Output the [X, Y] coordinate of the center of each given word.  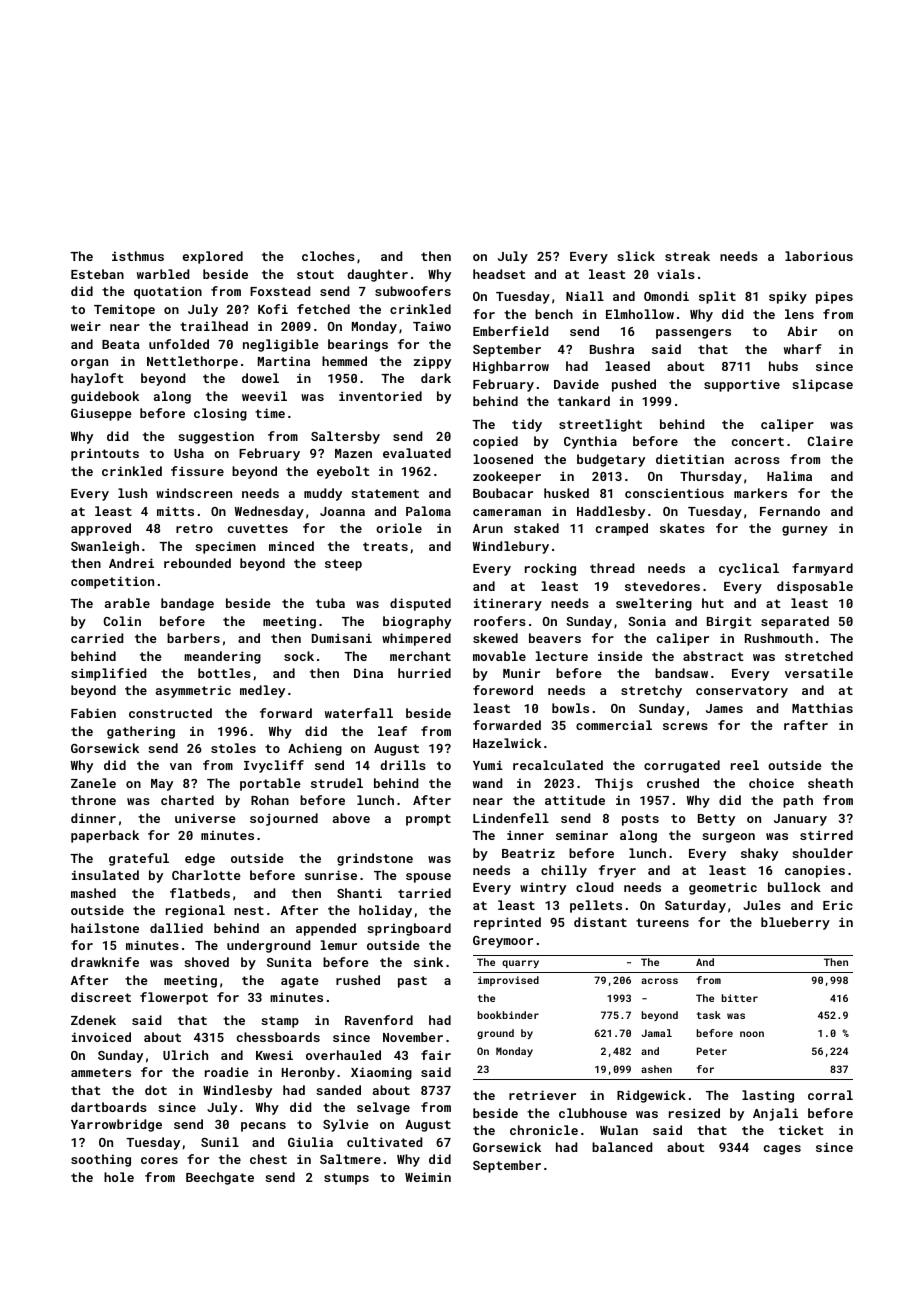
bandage [187, 604]
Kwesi [274, 1055]
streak [687, 256]
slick [636, 256]
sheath [830, 783]
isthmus [138, 256]
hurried [424, 673]
